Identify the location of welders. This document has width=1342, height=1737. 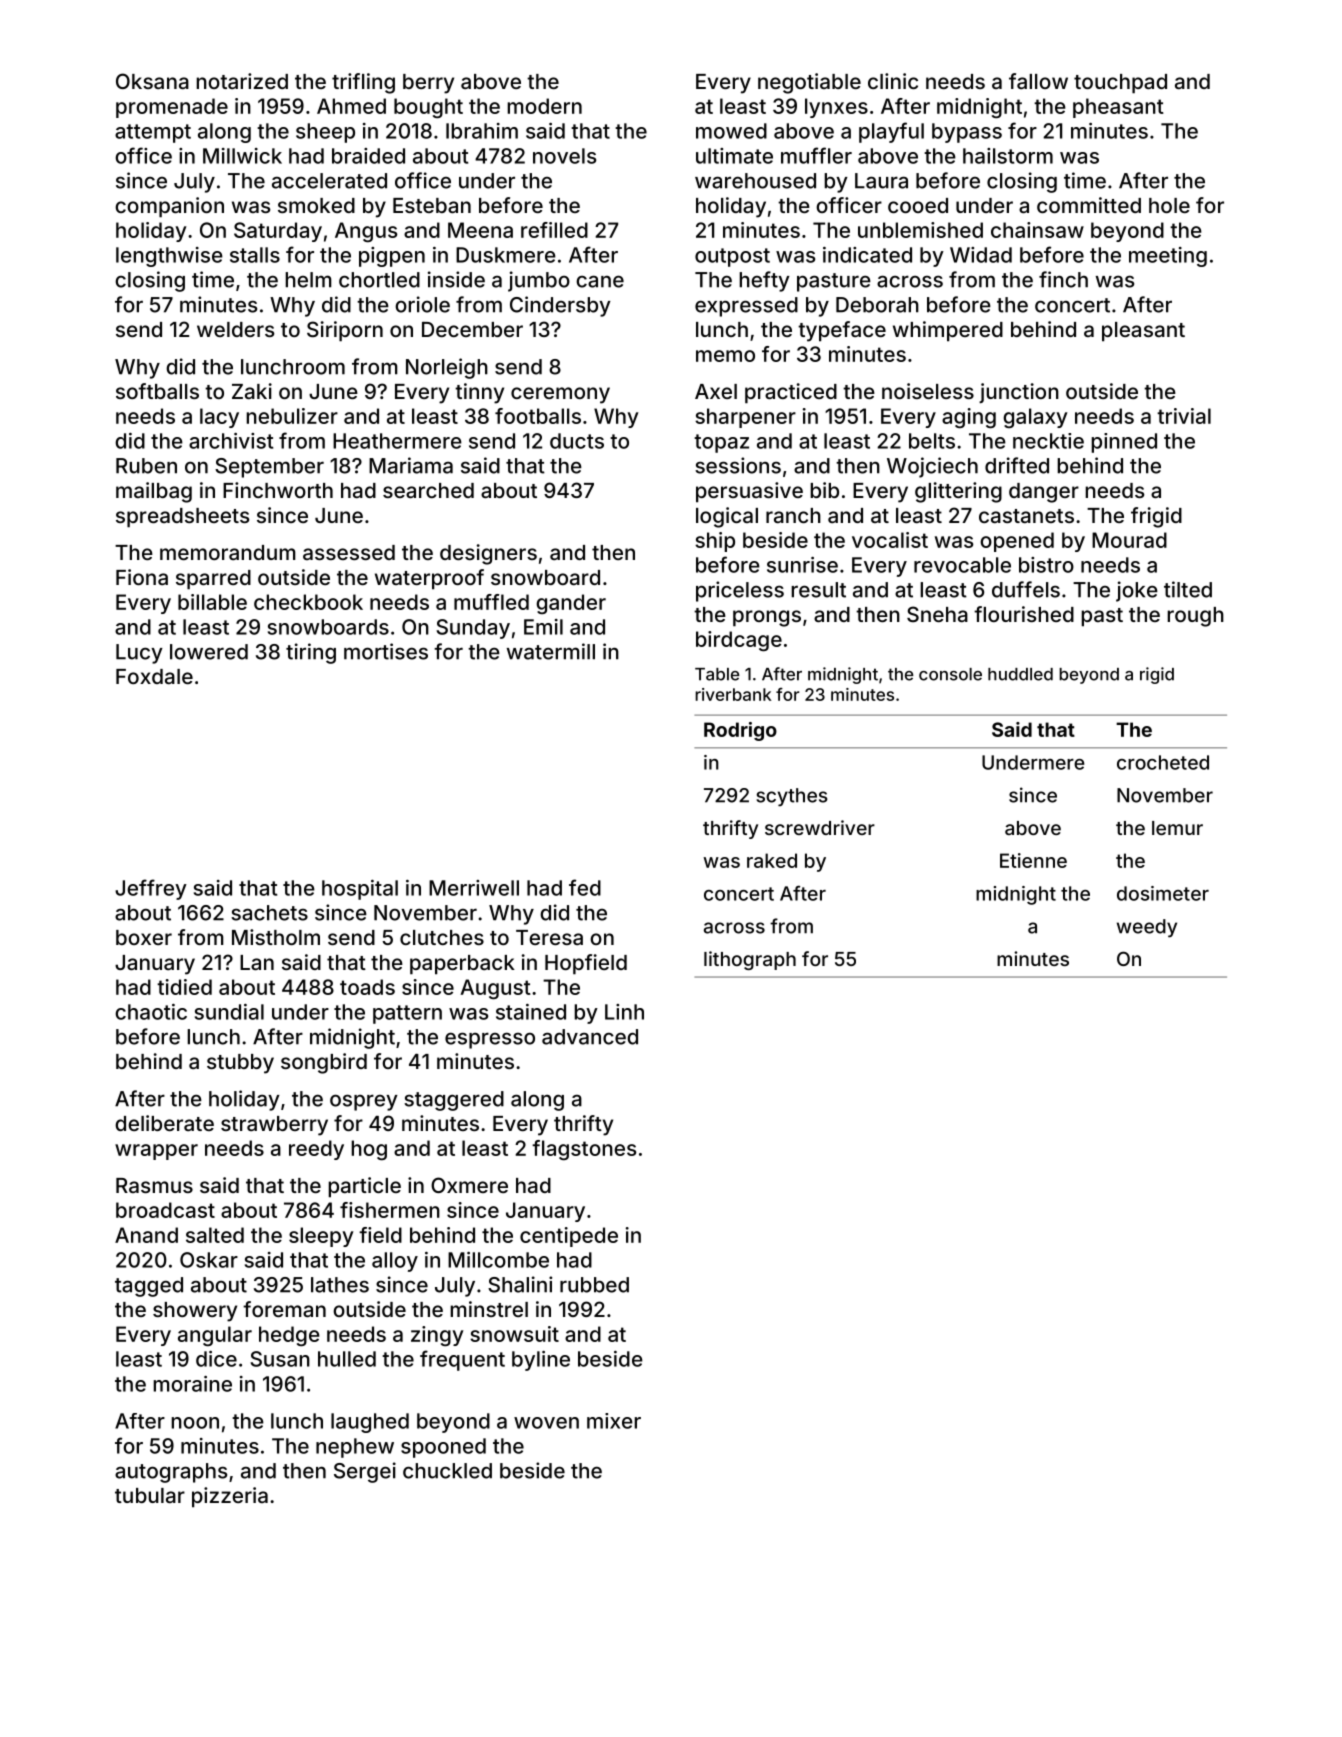
(235, 329).
